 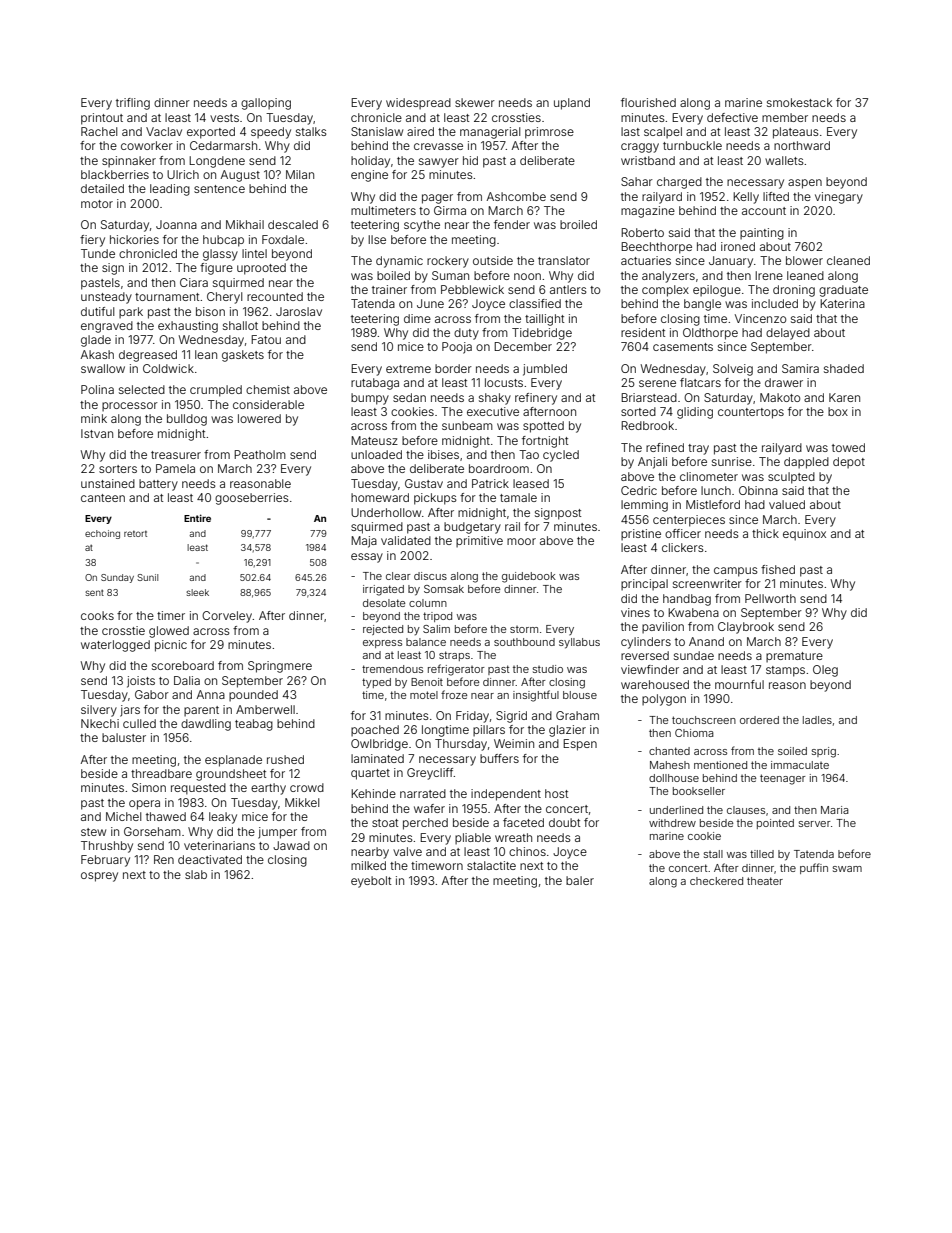 What do you see at coordinates (368, 865) in the page?
I see `milked` at bounding box center [368, 865].
